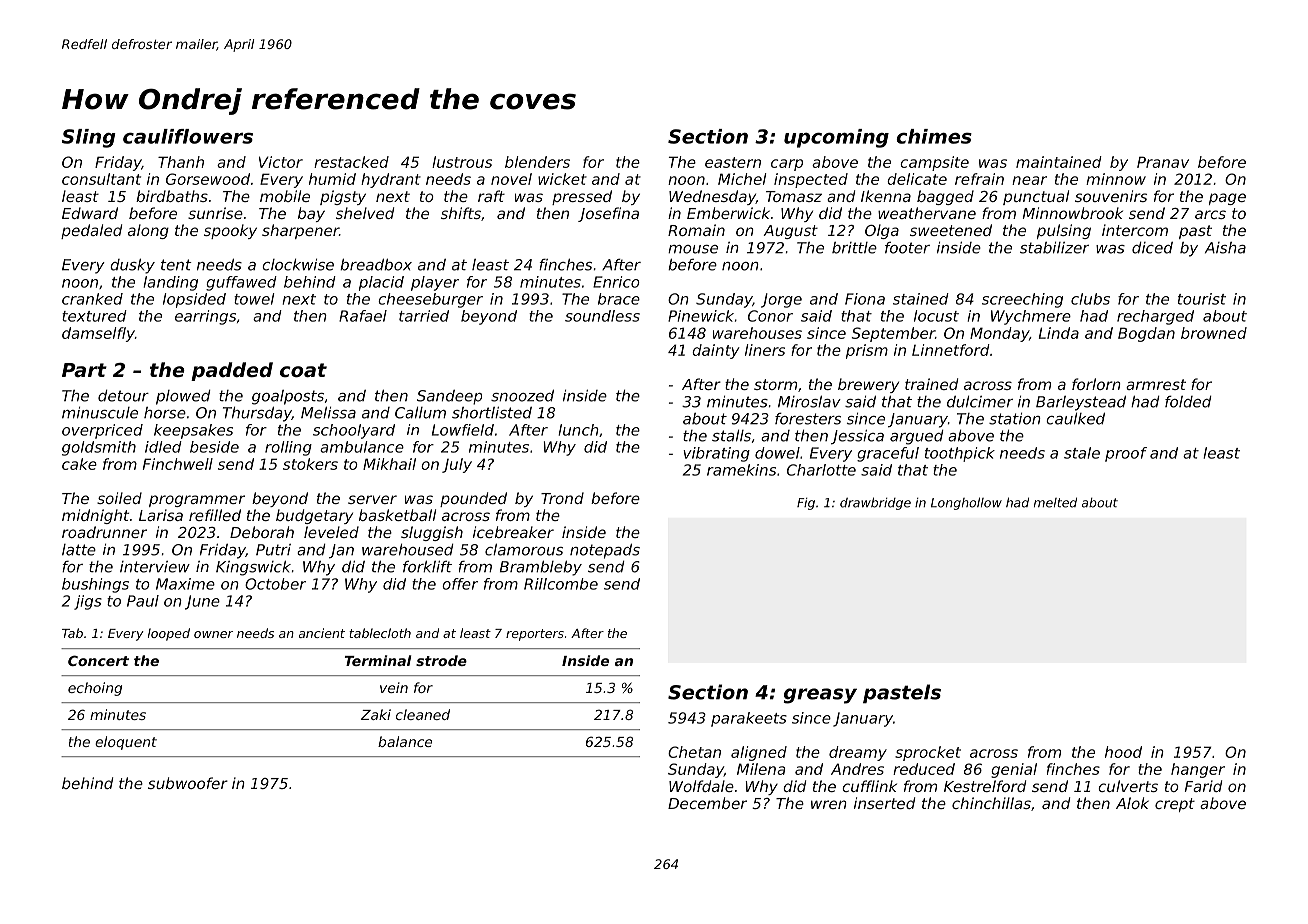 This page has height=924, width=1308. Describe the element at coordinates (423, 714) in the page. I see `cleaned` at that location.
